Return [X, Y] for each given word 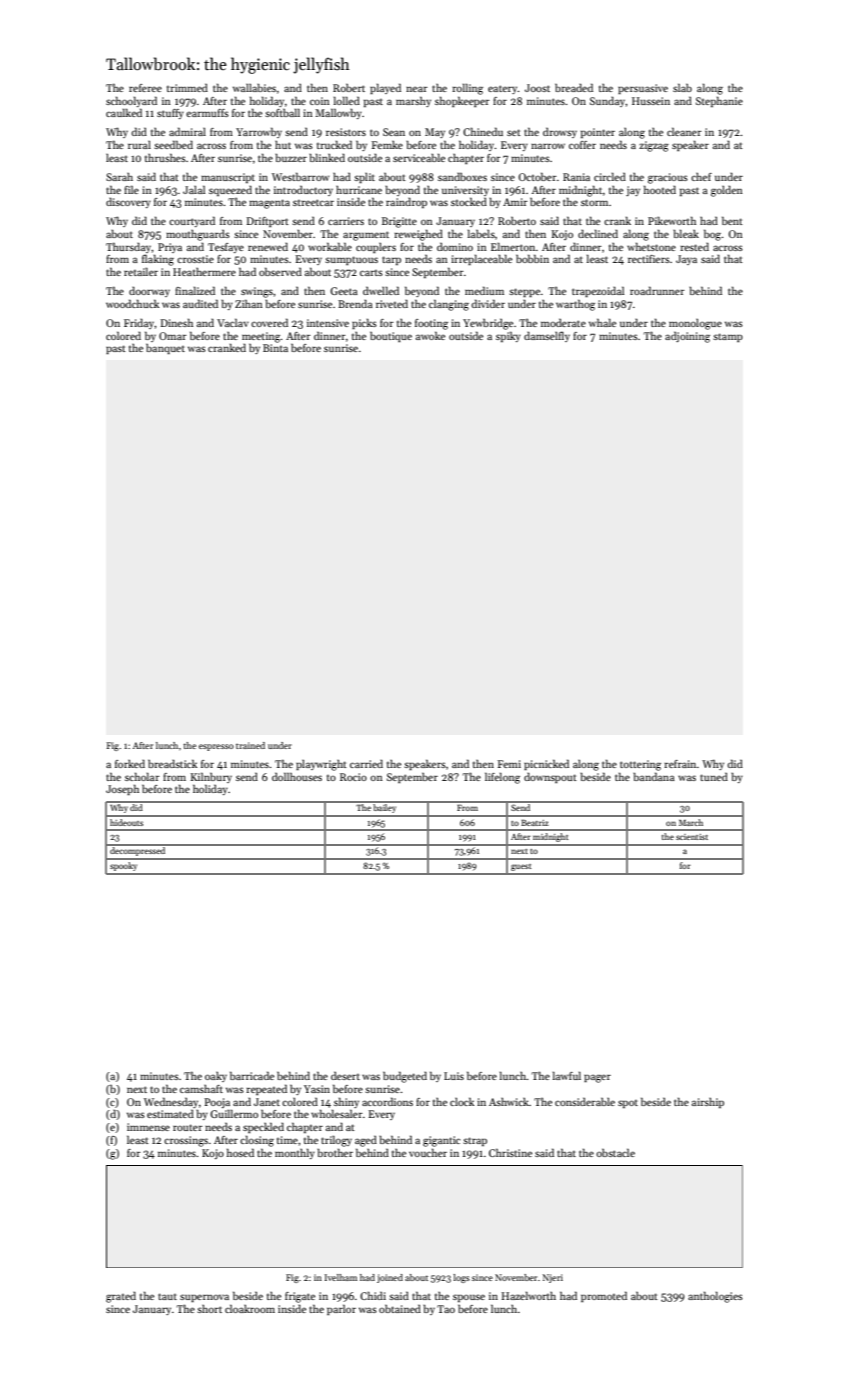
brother [335, 1152]
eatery [503, 89]
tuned [714, 776]
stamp [728, 337]
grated [121, 1297]
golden [727, 191]
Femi [509, 764]
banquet [165, 349]
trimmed [187, 87]
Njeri [553, 1278]
